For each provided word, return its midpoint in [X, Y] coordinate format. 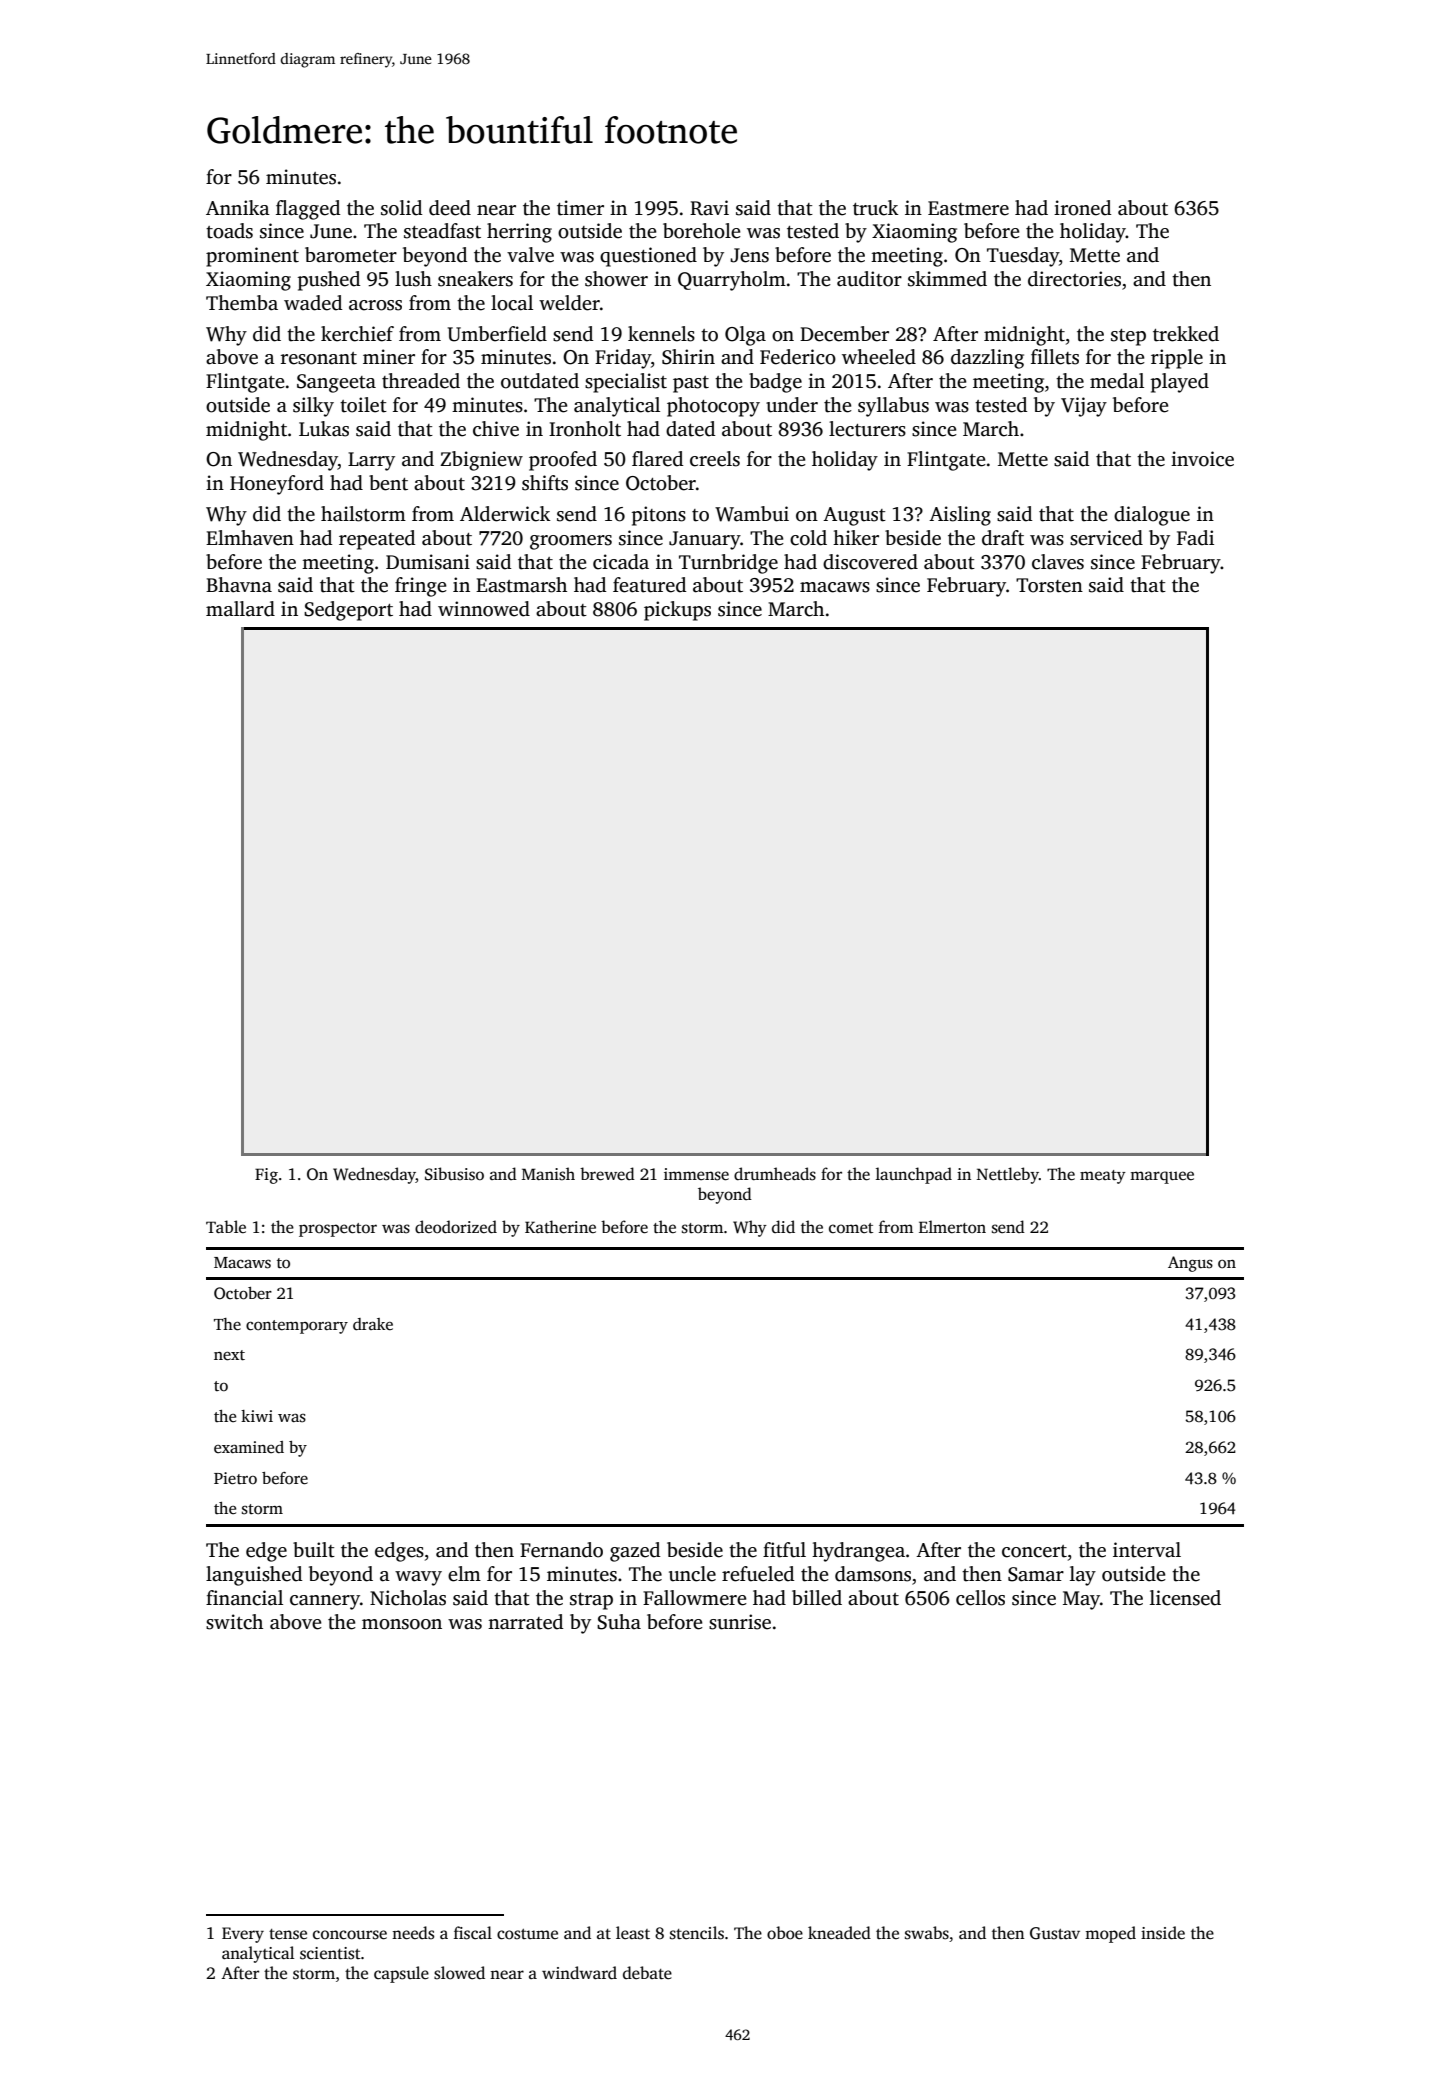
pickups [677, 611]
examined [249, 1447]
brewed [607, 1174]
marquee [1162, 1177]
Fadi [1195, 538]
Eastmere [968, 208]
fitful [784, 1550]
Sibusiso [454, 1174]
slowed [459, 1973]
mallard [240, 609]
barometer [351, 255]
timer [580, 208]
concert [1034, 1551]
